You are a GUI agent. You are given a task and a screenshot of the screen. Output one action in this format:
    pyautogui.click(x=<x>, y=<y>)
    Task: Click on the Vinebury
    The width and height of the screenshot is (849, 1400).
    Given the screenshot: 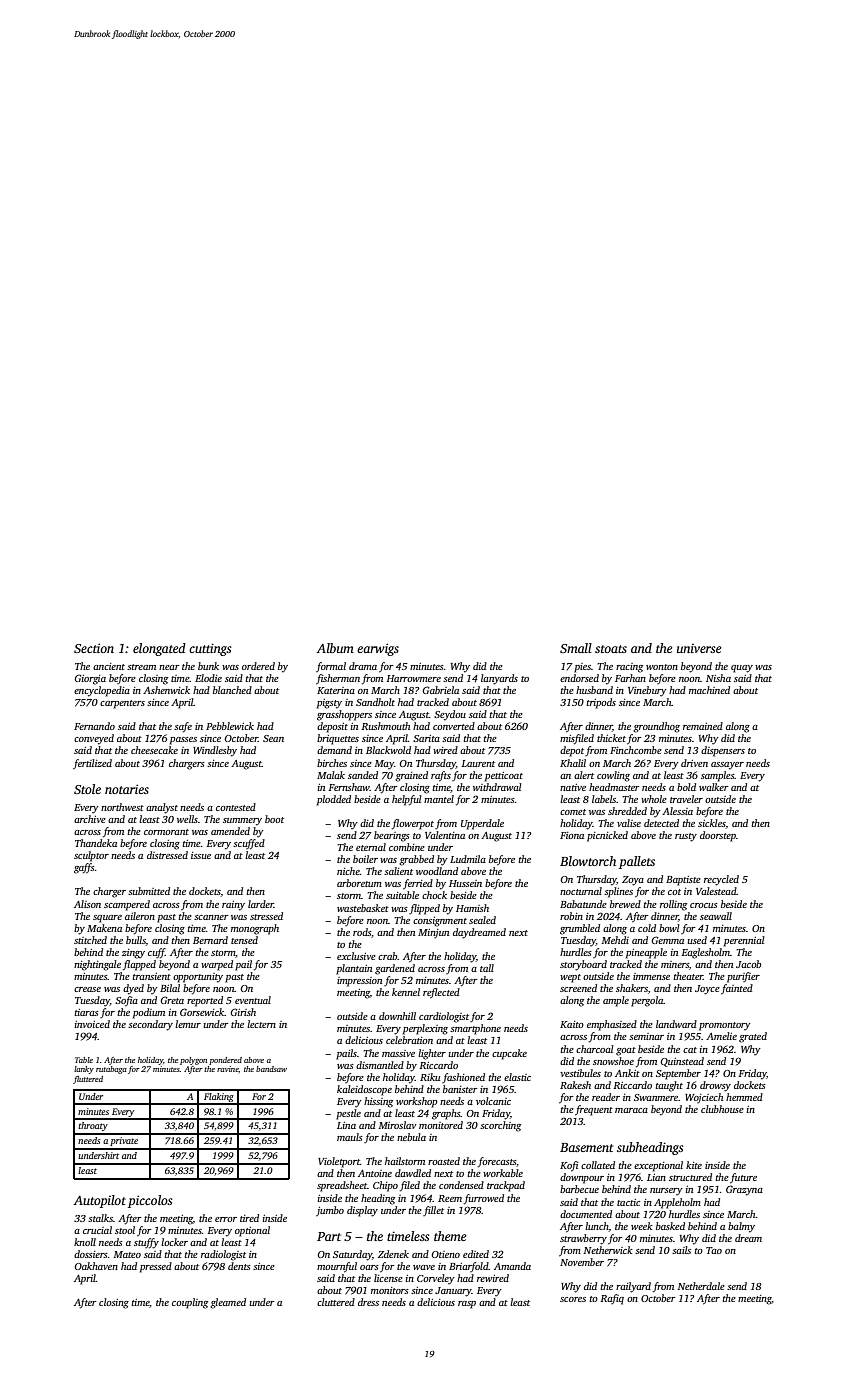 What is the action you would take?
    pyautogui.click(x=647, y=691)
